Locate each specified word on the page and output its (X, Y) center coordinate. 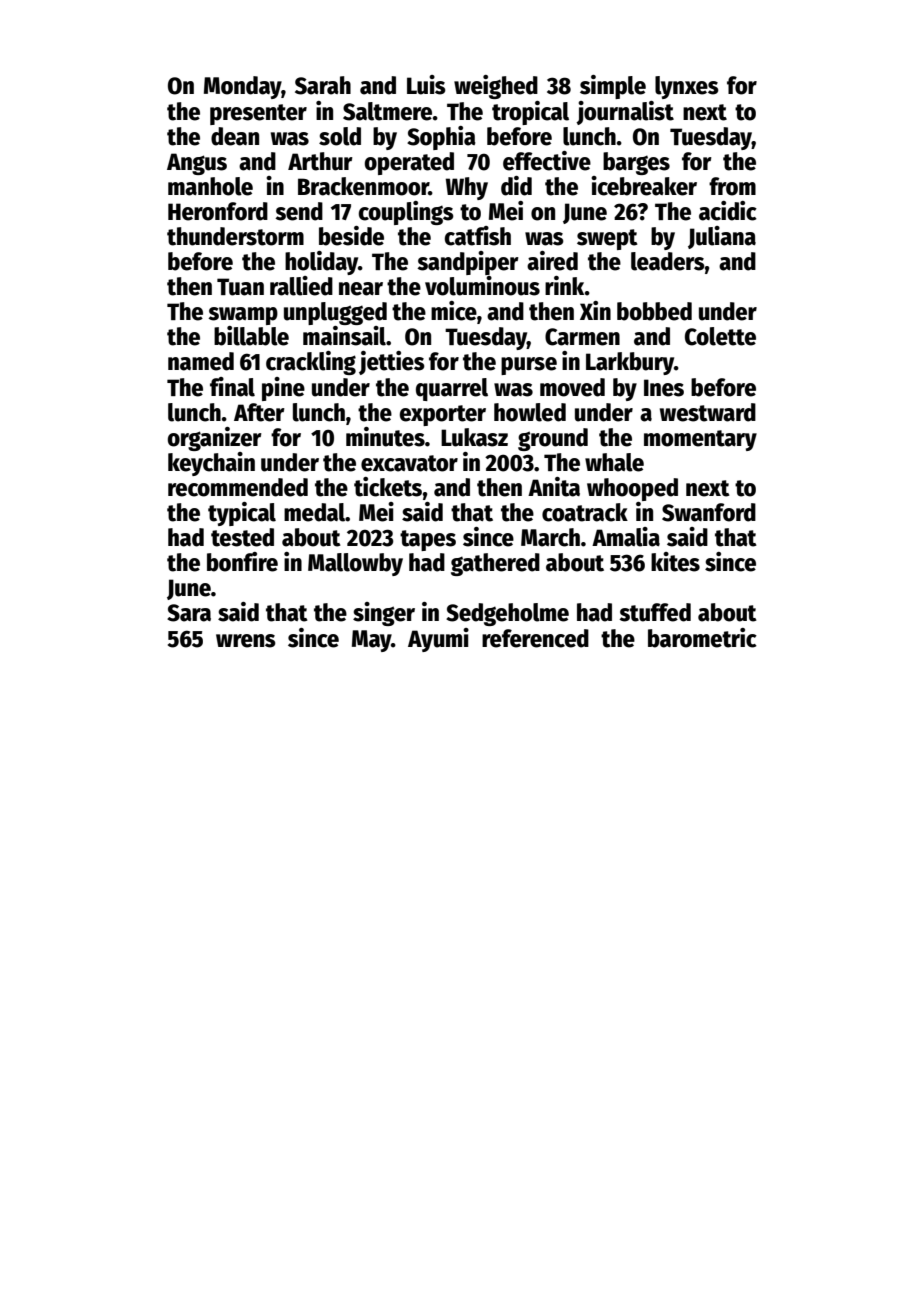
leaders (668, 261)
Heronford (218, 211)
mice (454, 311)
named (201, 361)
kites (675, 562)
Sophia (441, 138)
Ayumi (438, 640)
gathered (495, 564)
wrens (246, 641)
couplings (406, 213)
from (732, 186)
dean (235, 136)
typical (242, 514)
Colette (720, 336)
